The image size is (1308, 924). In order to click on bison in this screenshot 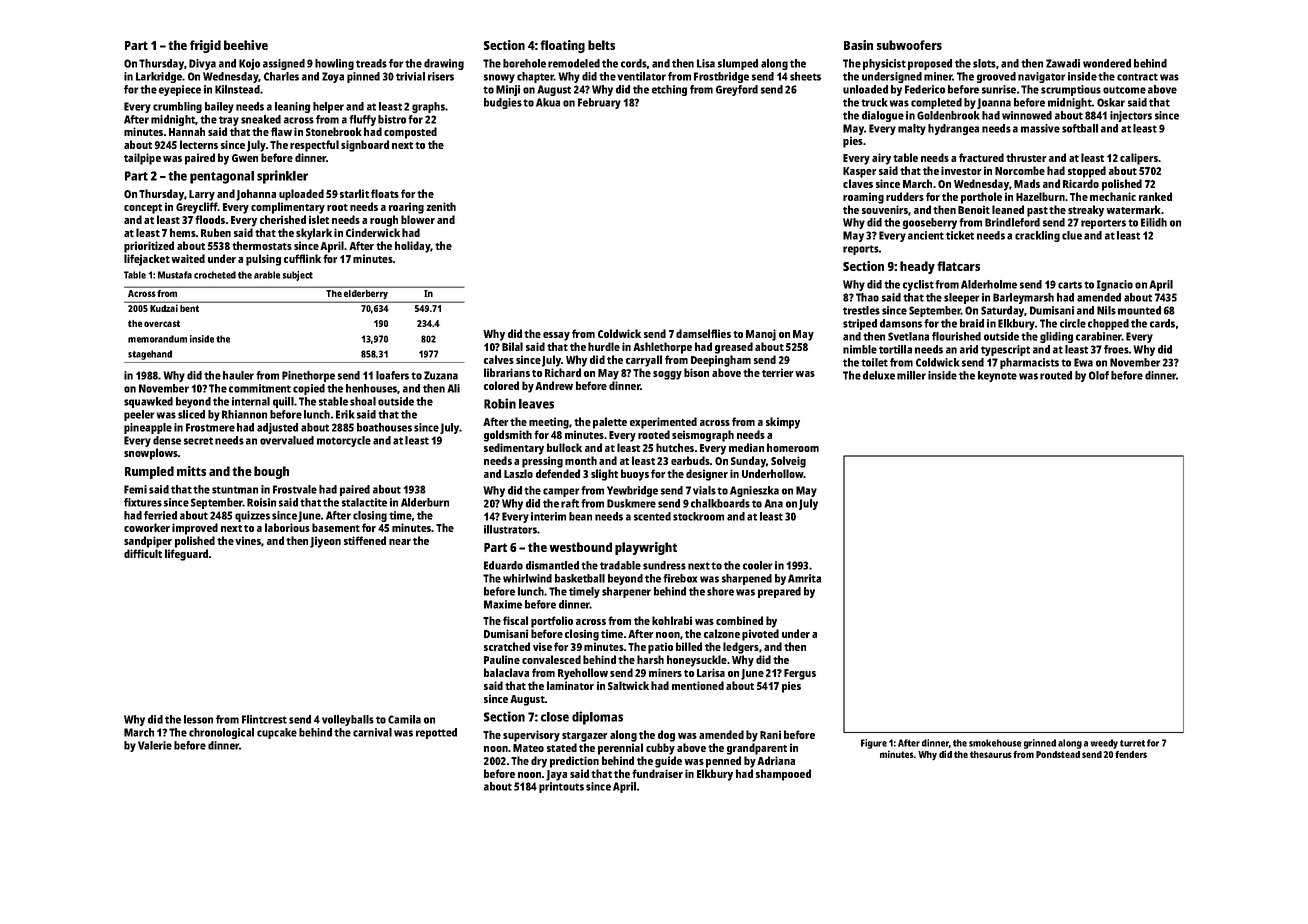, I will do `click(696, 372)`.
